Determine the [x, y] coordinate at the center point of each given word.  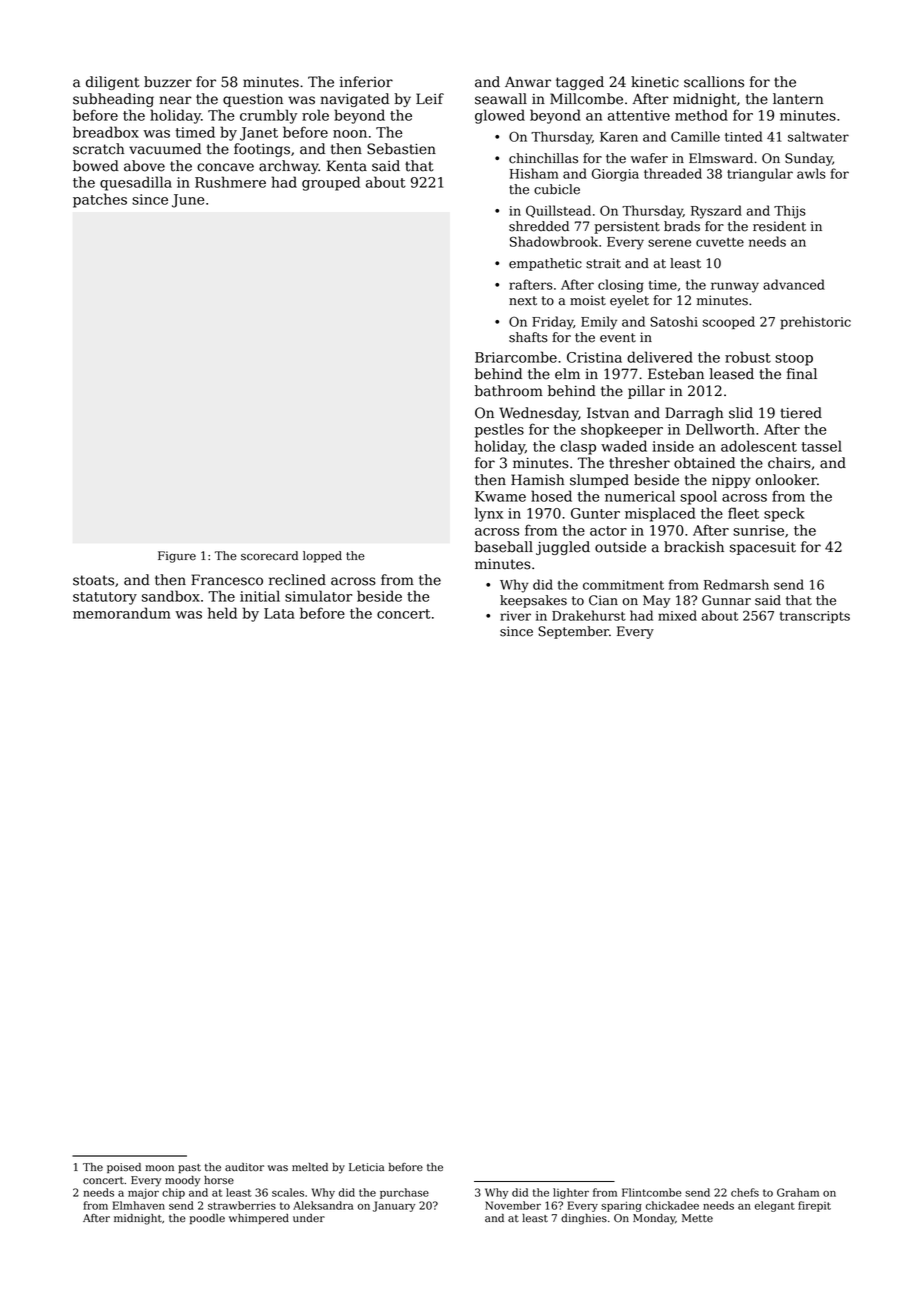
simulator [319, 596]
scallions [714, 82]
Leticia [366, 1167]
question [253, 100]
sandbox [171, 596]
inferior [366, 82]
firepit [814, 1206]
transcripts [815, 617]
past [189, 1168]
